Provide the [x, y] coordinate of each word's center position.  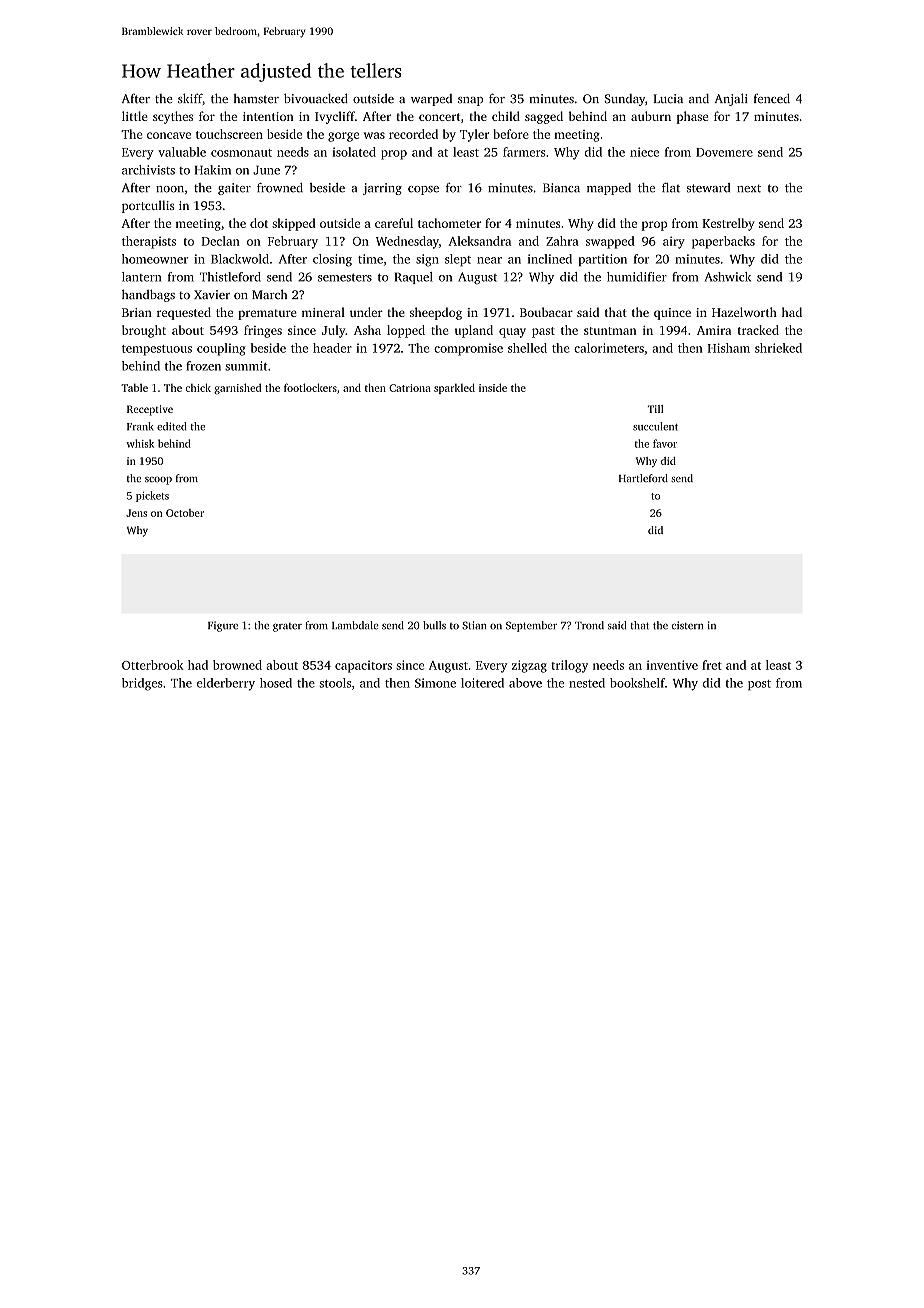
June [266, 170]
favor [665, 443]
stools [335, 683]
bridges [142, 684]
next [749, 189]
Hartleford [643, 478]
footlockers [310, 387]
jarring [382, 189]
